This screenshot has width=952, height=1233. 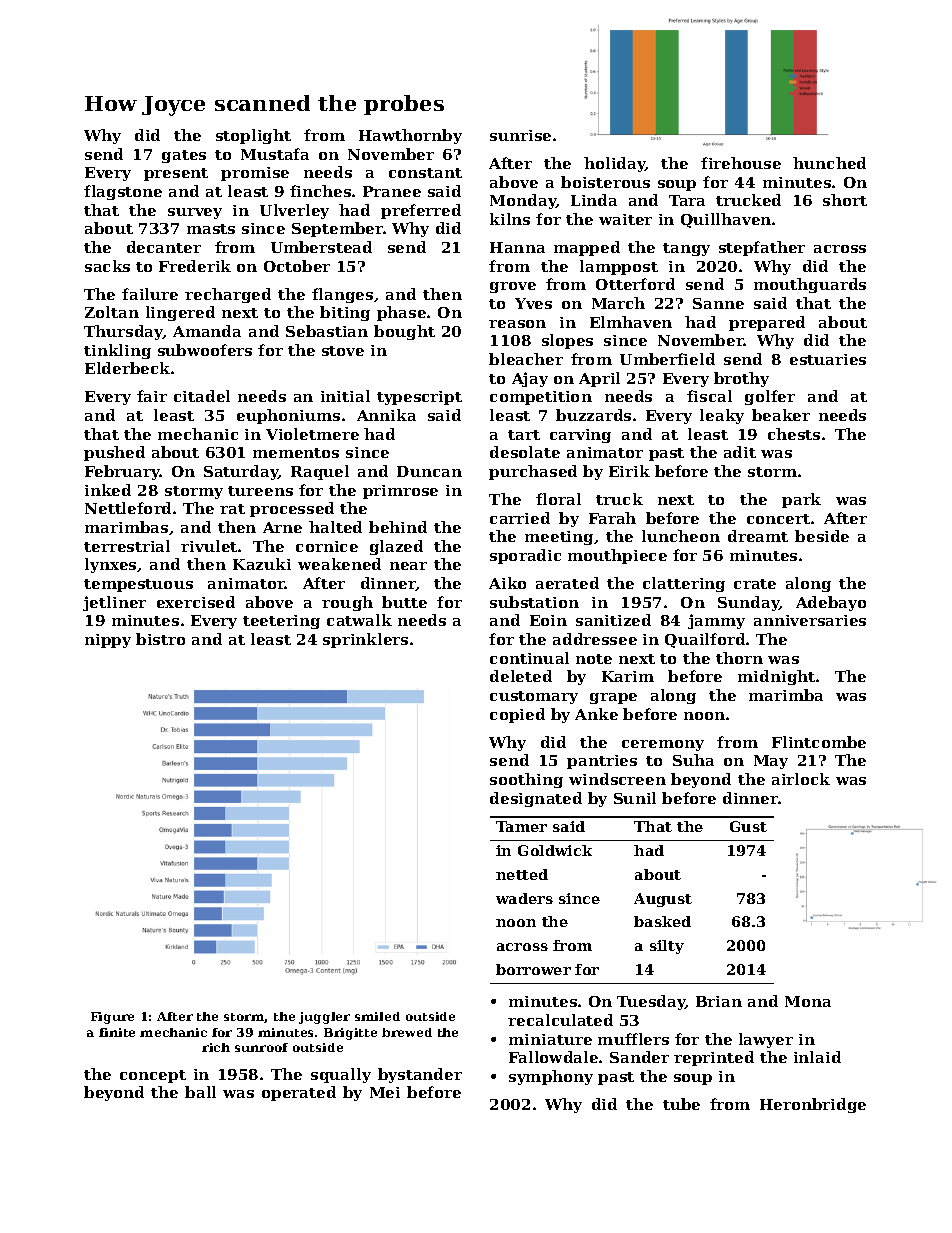 What do you see at coordinates (404, 602) in the screenshot?
I see `butte` at bounding box center [404, 602].
